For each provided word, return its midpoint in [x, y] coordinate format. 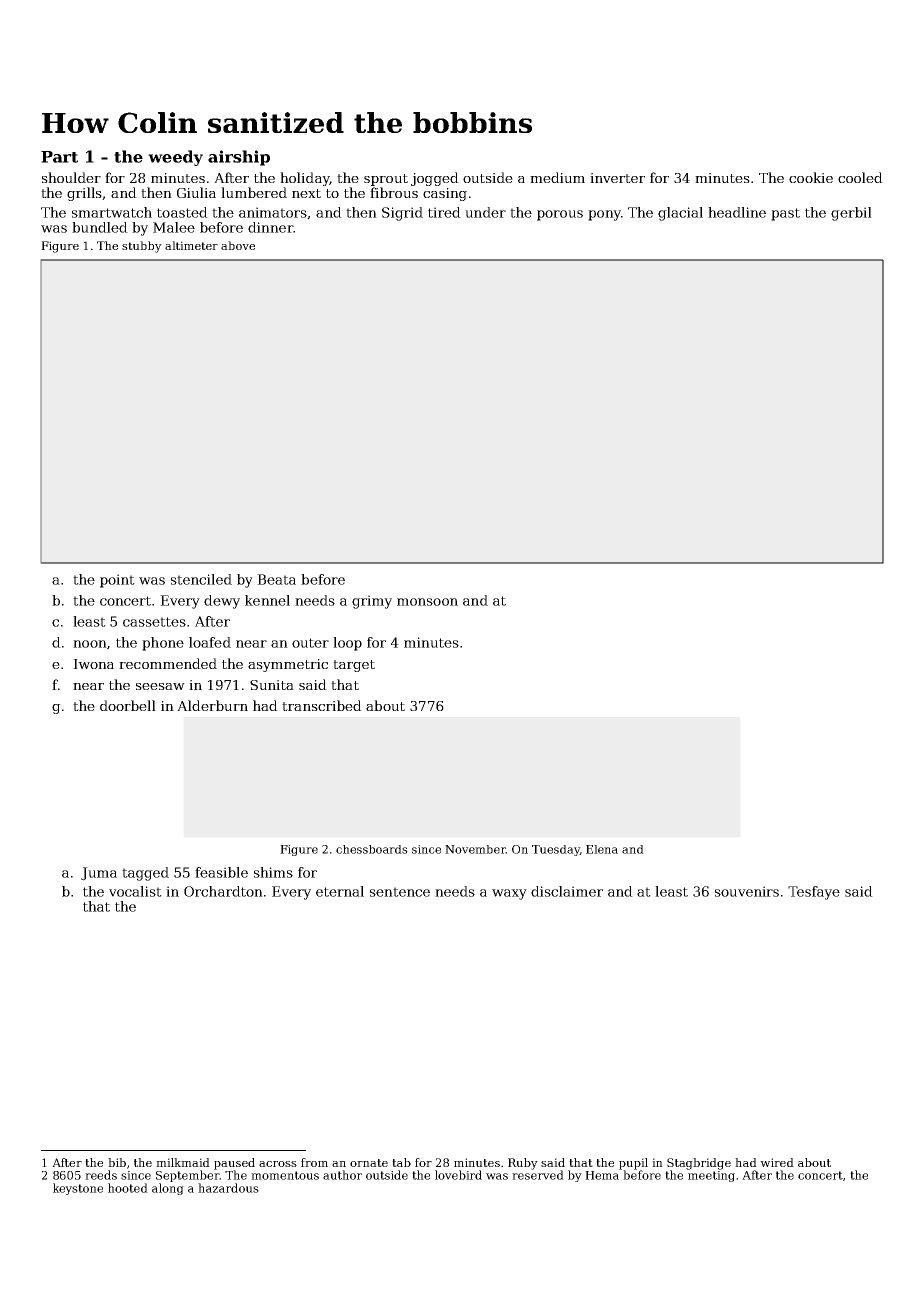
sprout [386, 180]
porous [560, 215]
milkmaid [183, 1162]
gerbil [851, 214]
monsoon [427, 602]
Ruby [523, 1164]
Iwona [93, 664]
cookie [811, 177]
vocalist [135, 891]
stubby [142, 247]
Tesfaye [814, 893]
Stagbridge [699, 1164]
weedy [175, 158]
